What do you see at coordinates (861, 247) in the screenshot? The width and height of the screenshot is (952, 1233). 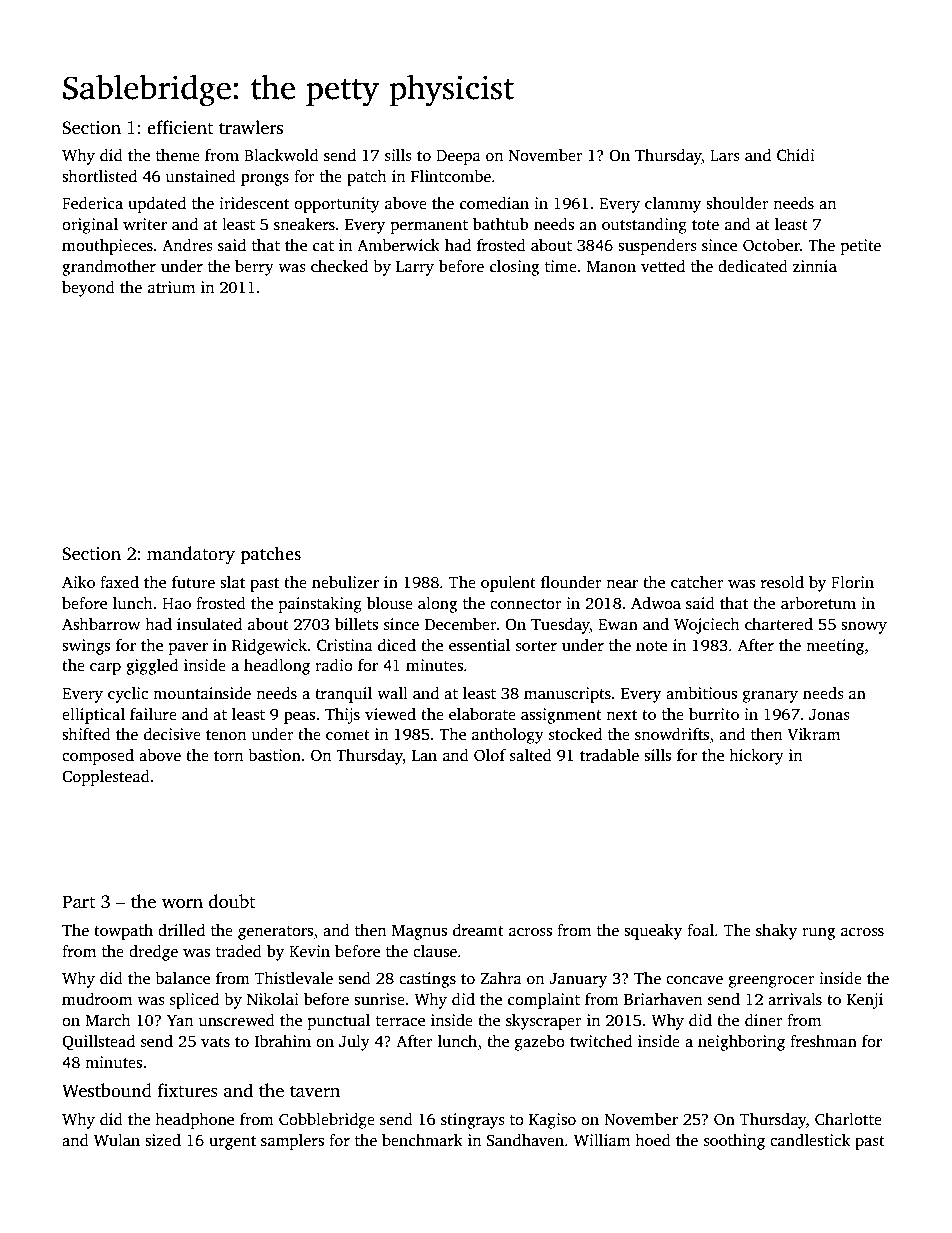 I see `petite` at bounding box center [861, 247].
